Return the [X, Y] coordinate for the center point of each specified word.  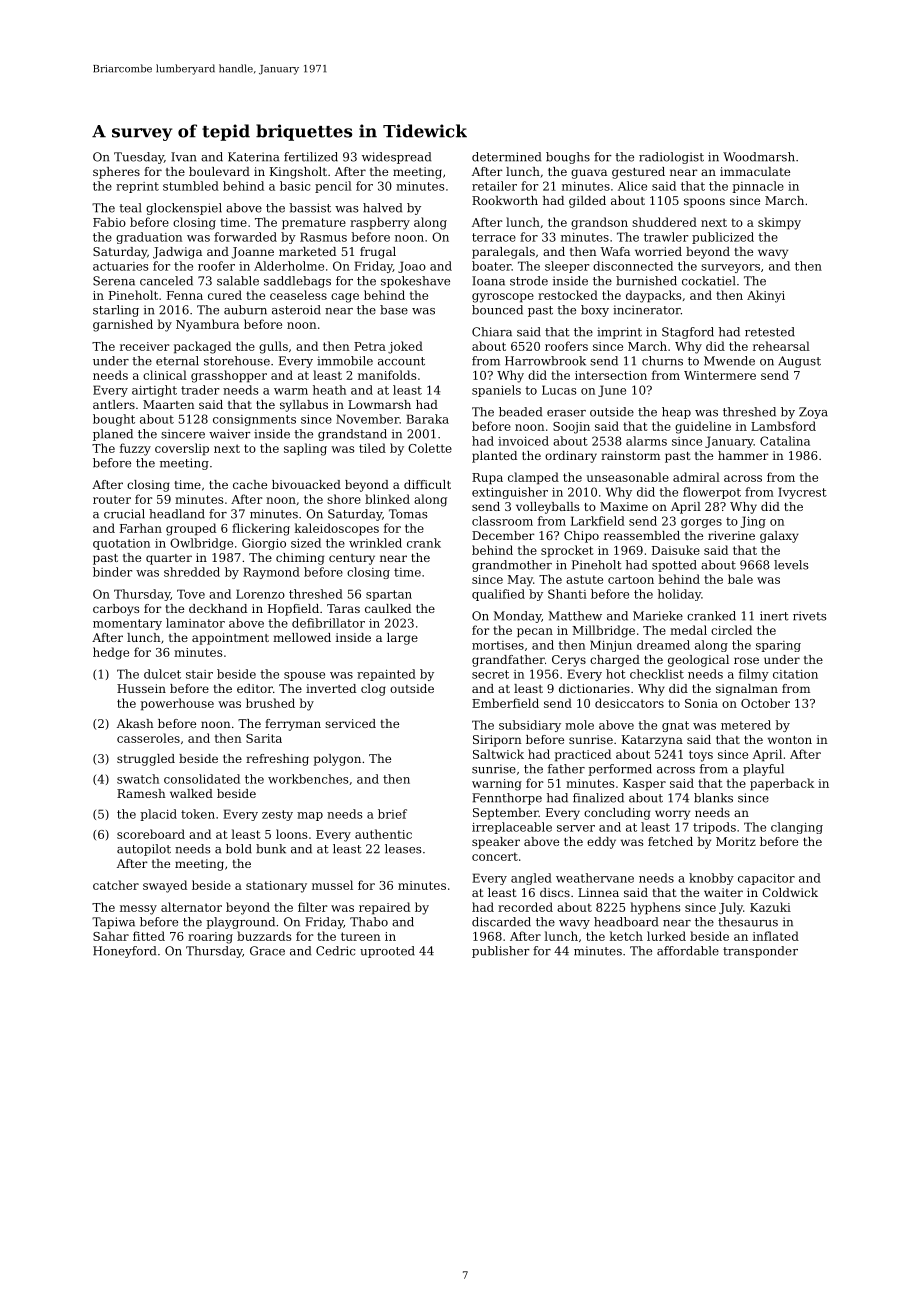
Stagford [688, 333]
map [310, 816]
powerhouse [177, 704]
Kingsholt [298, 173]
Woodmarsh [759, 157]
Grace [267, 951]
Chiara [492, 332]
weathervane [595, 878]
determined [506, 157]
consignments [254, 420]
